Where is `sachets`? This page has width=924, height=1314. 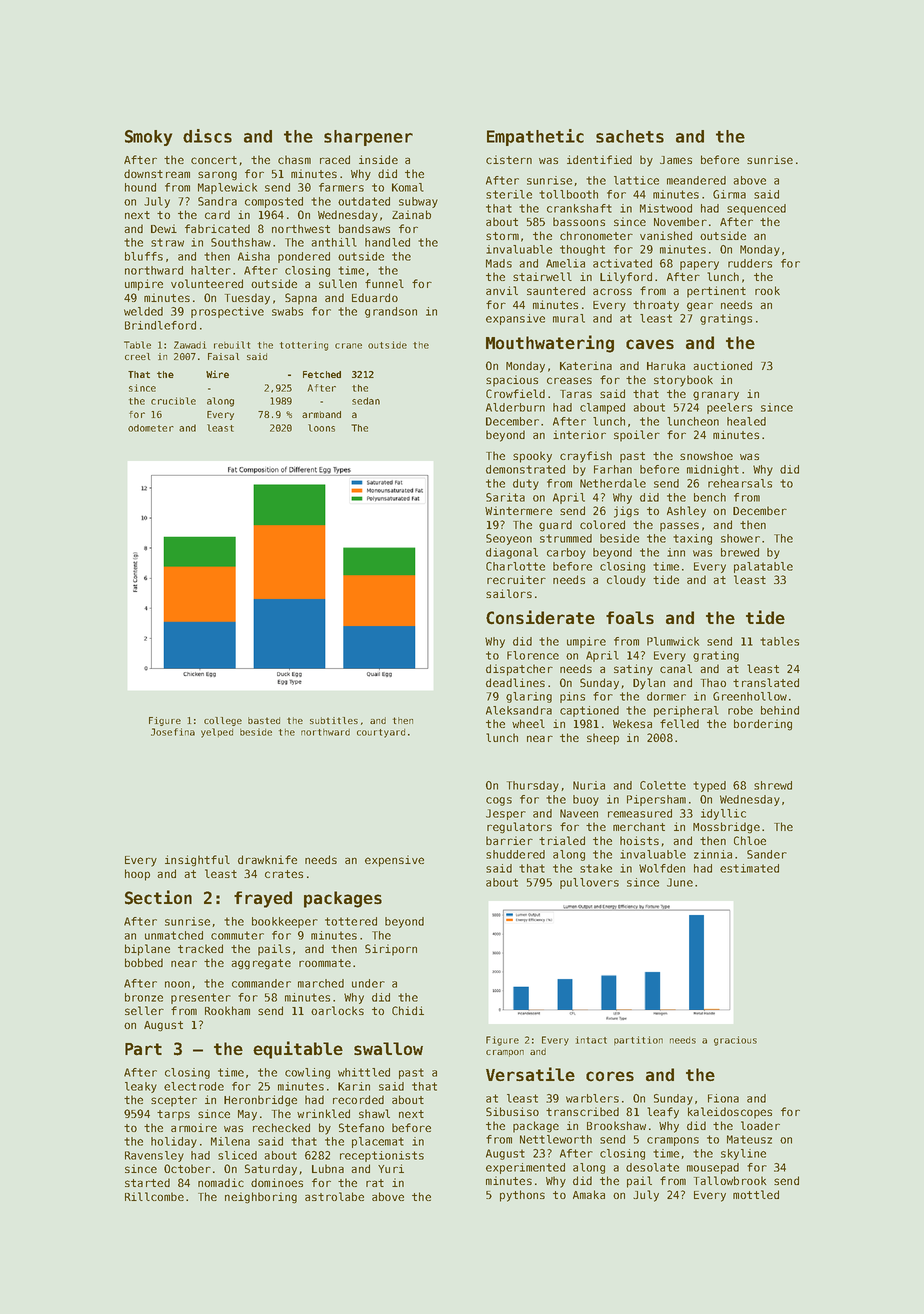
sachets is located at coordinates (630, 136).
